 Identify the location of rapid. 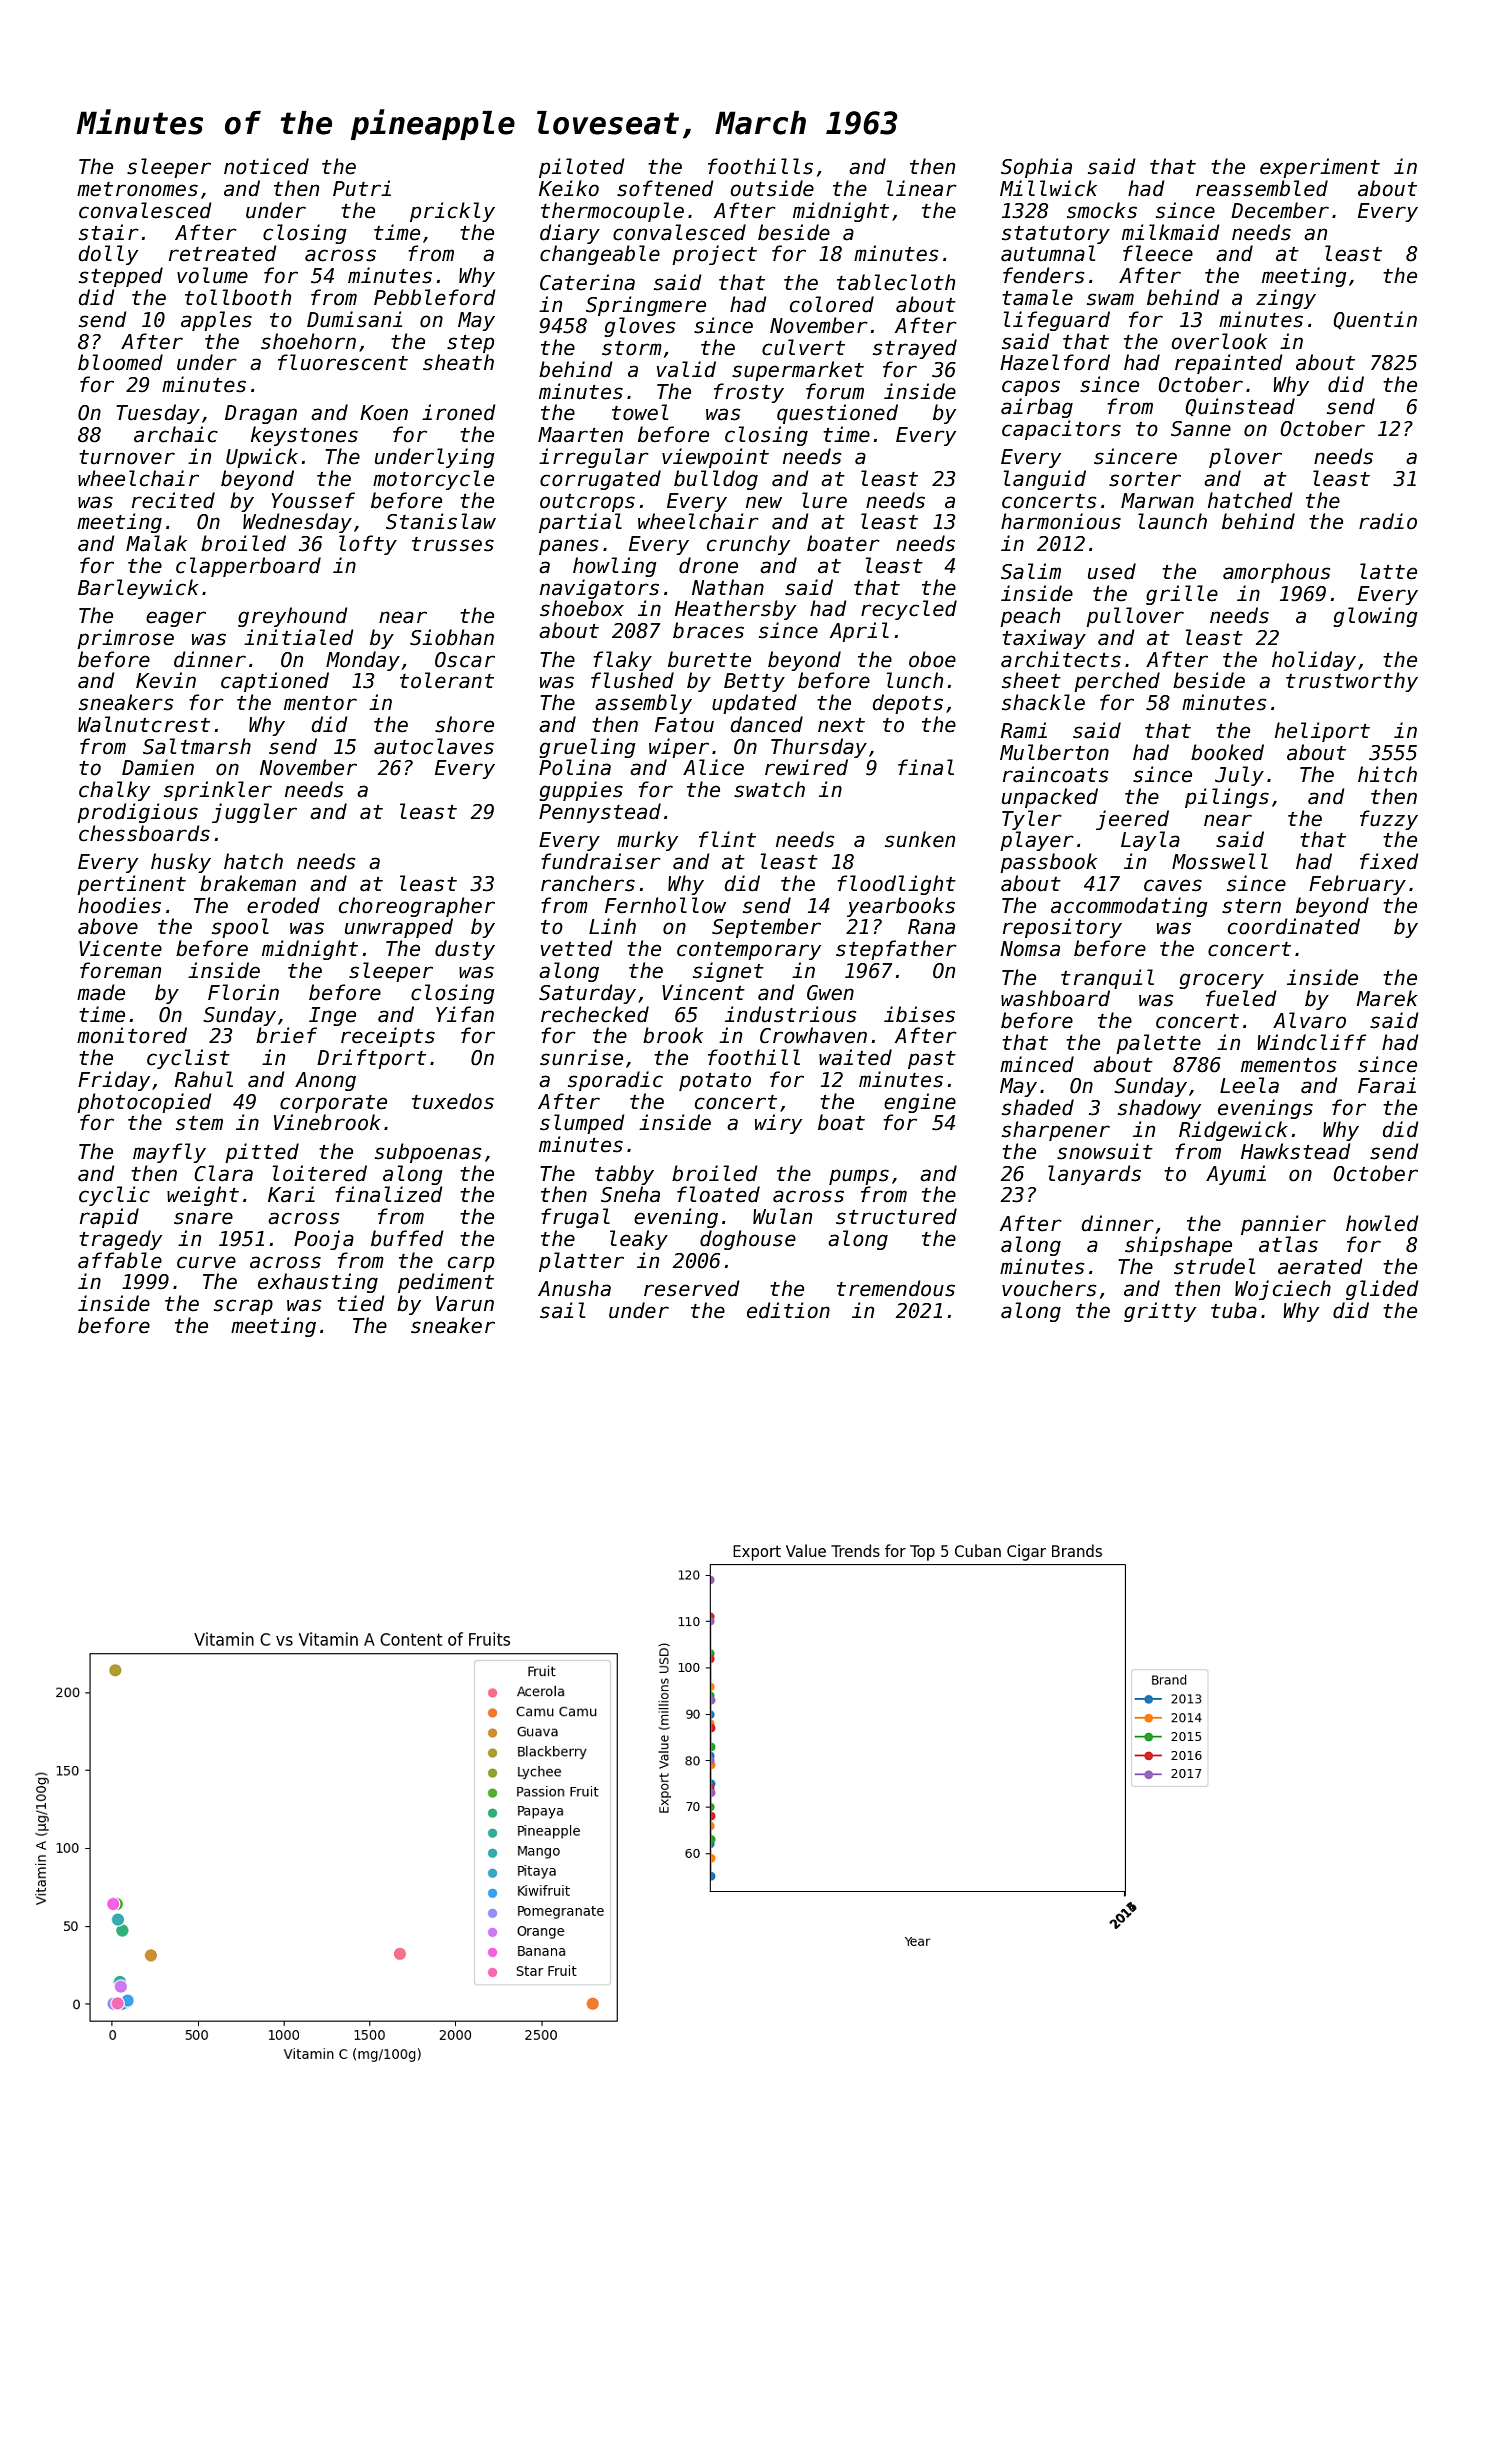
(109, 1218).
